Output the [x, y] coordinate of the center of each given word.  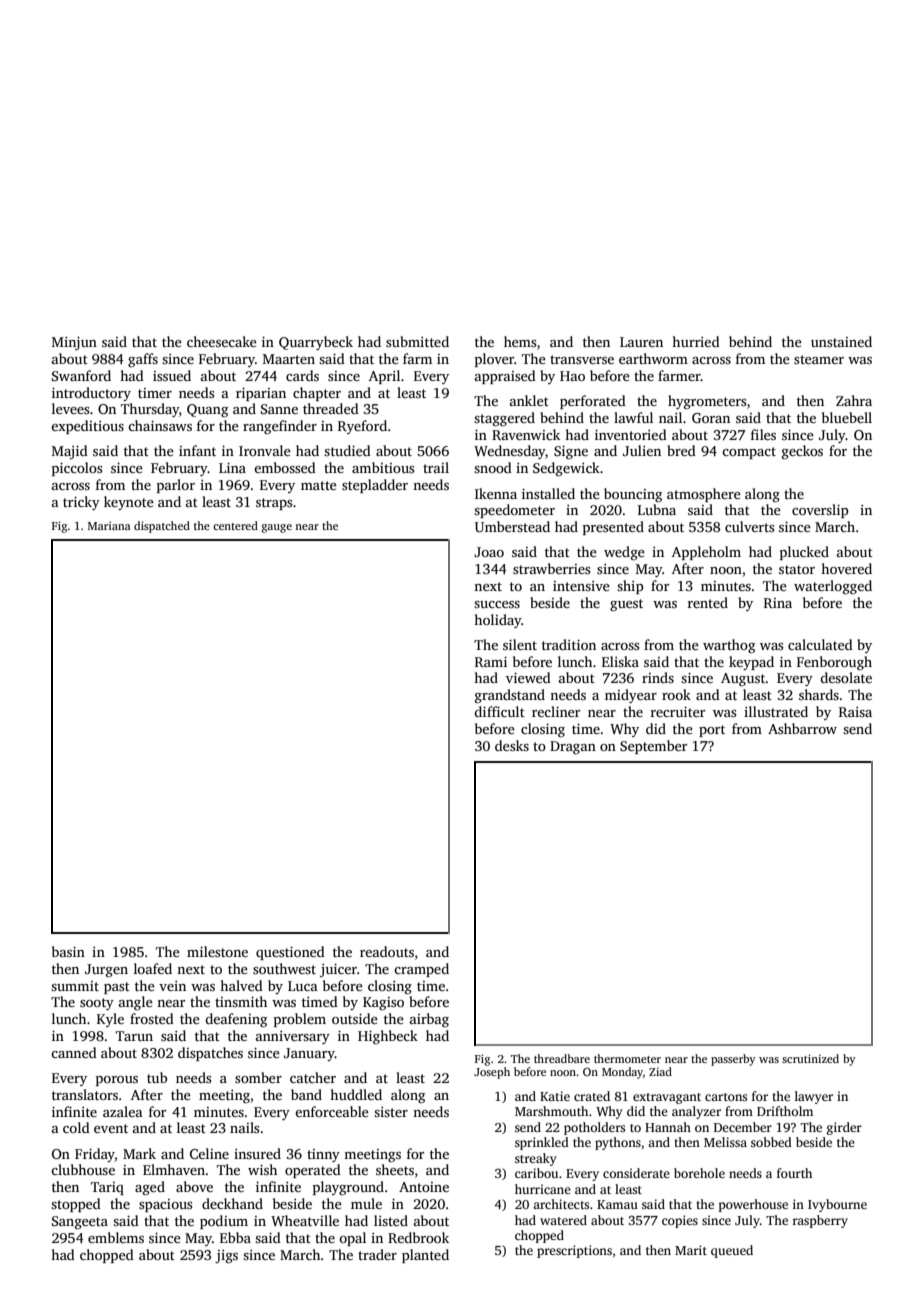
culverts [749, 526]
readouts [387, 951]
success [497, 604]
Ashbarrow [802, 728]
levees [70, 408]
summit [75, 986]
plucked [804, 553]
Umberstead [512, 526]
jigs [226, 1257]
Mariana [109, 525]
